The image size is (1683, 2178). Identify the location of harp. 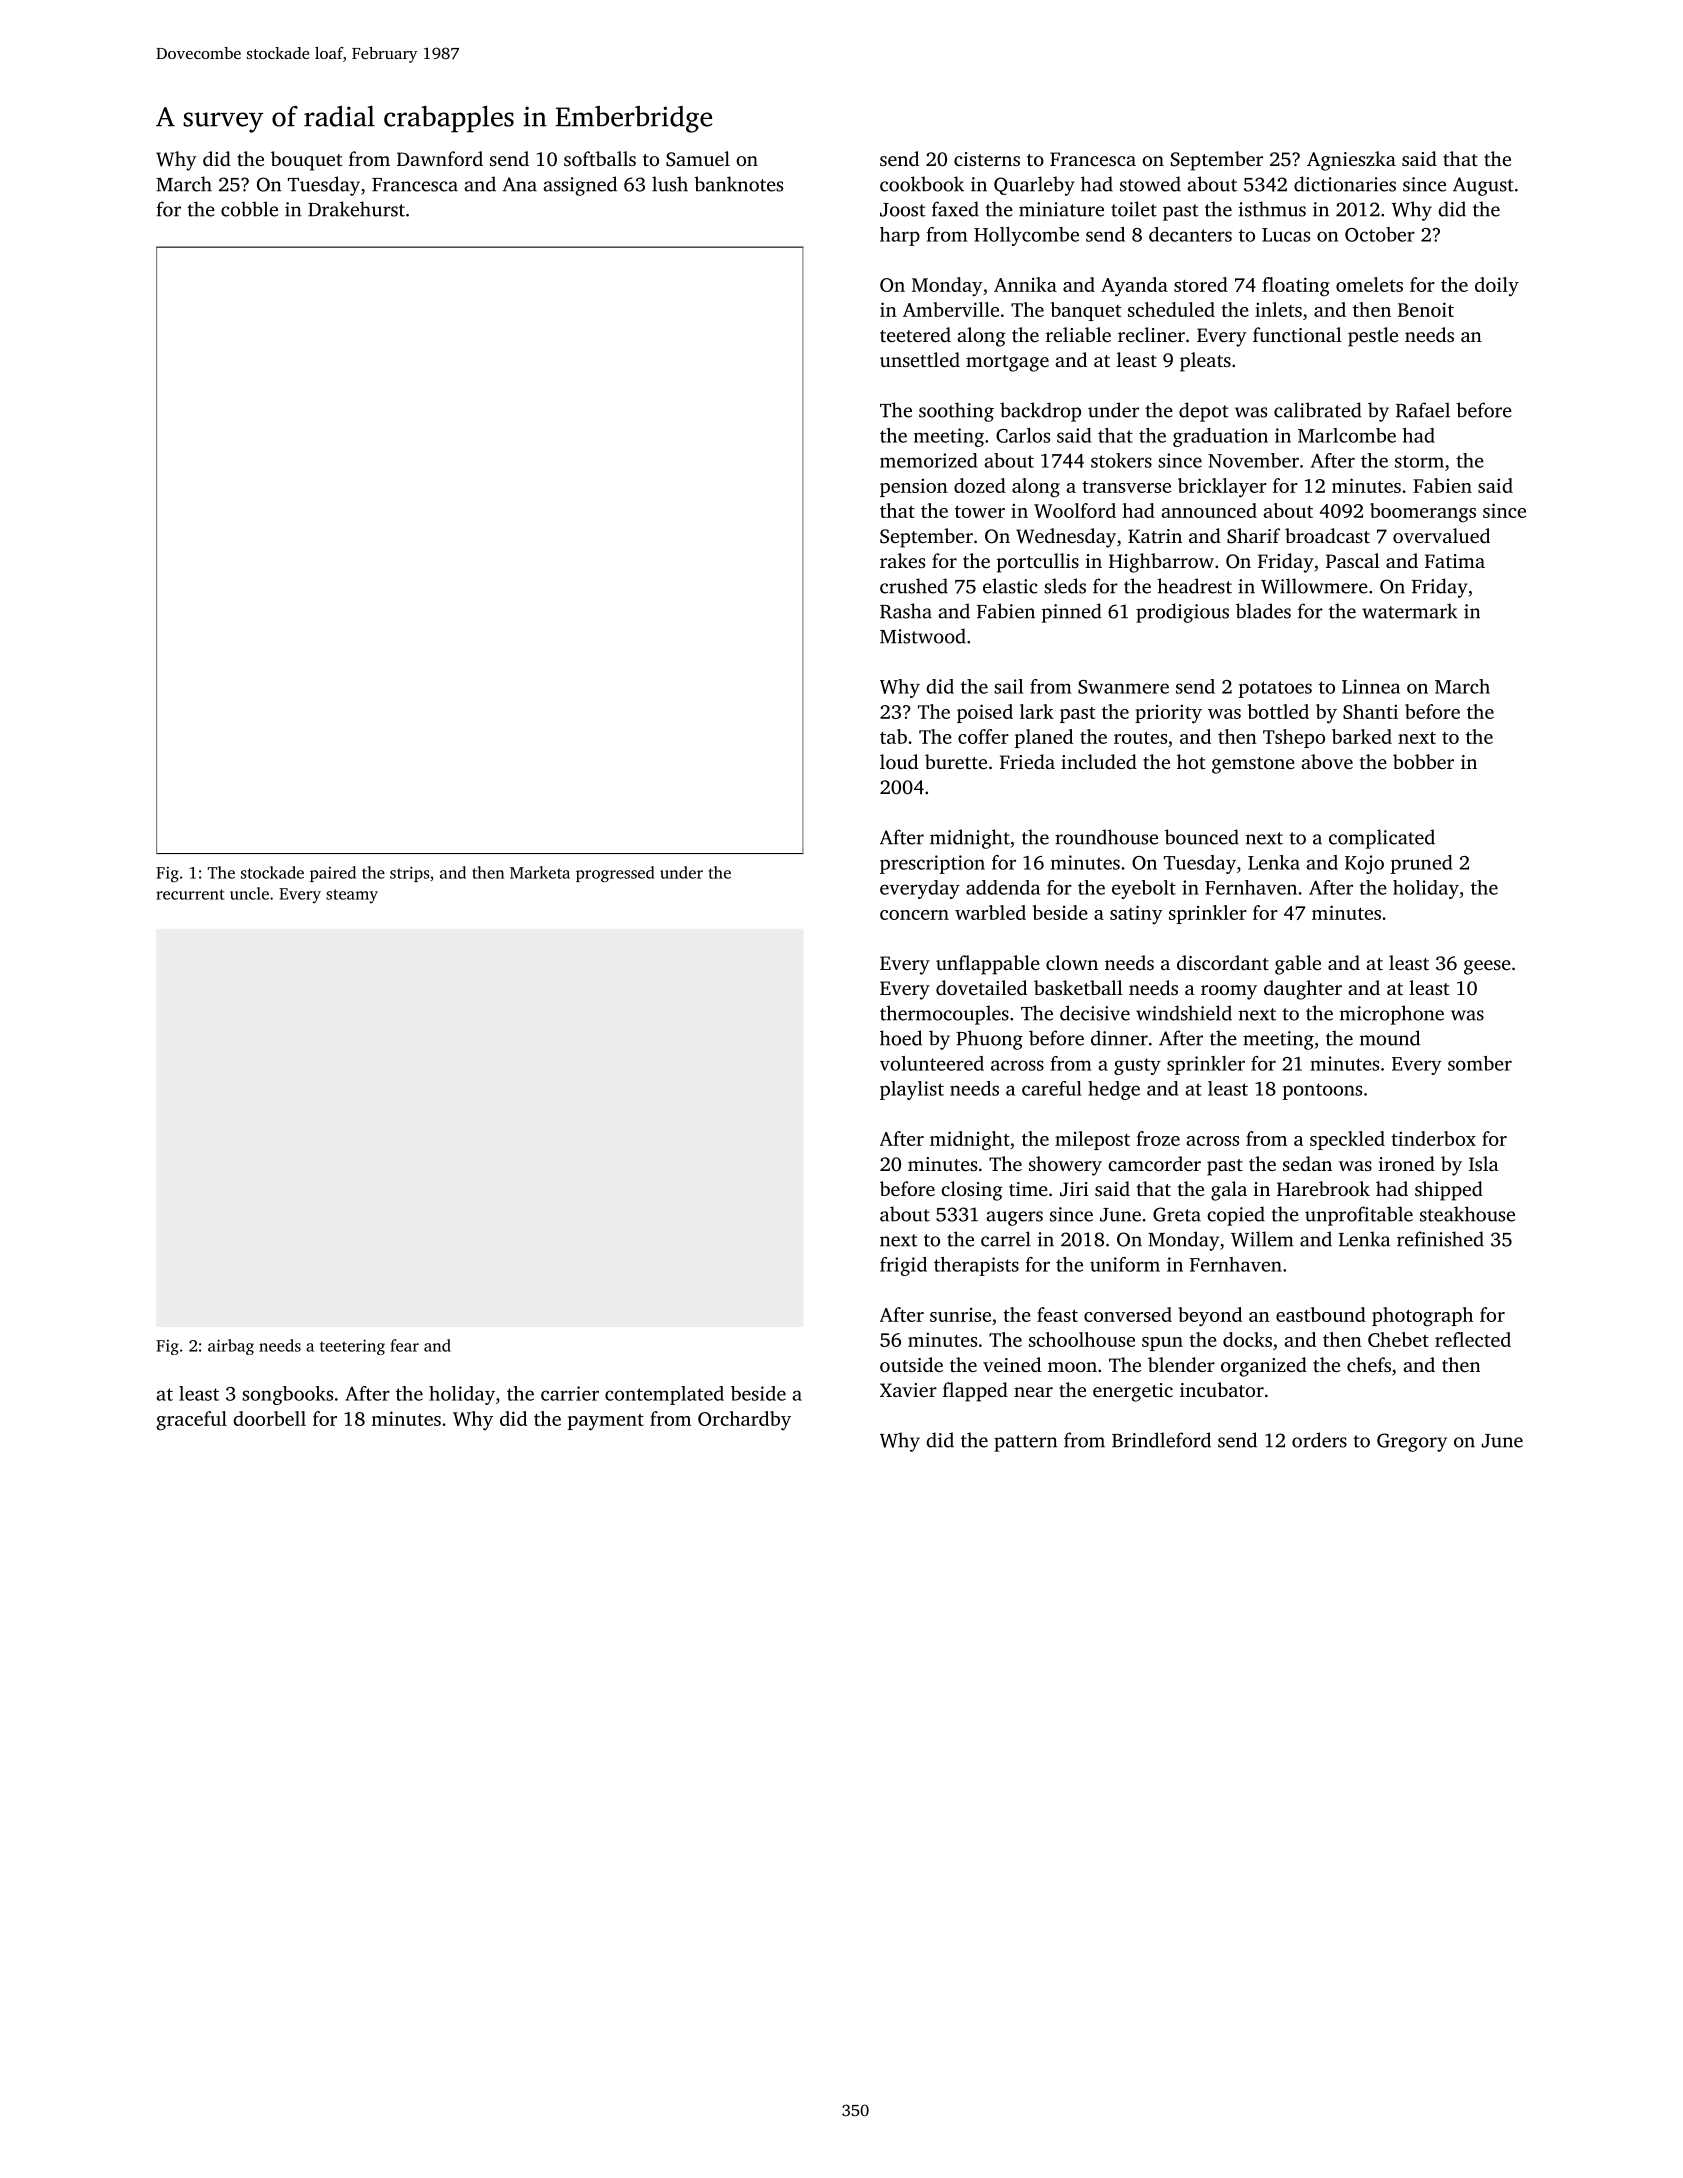
(900, 236).
